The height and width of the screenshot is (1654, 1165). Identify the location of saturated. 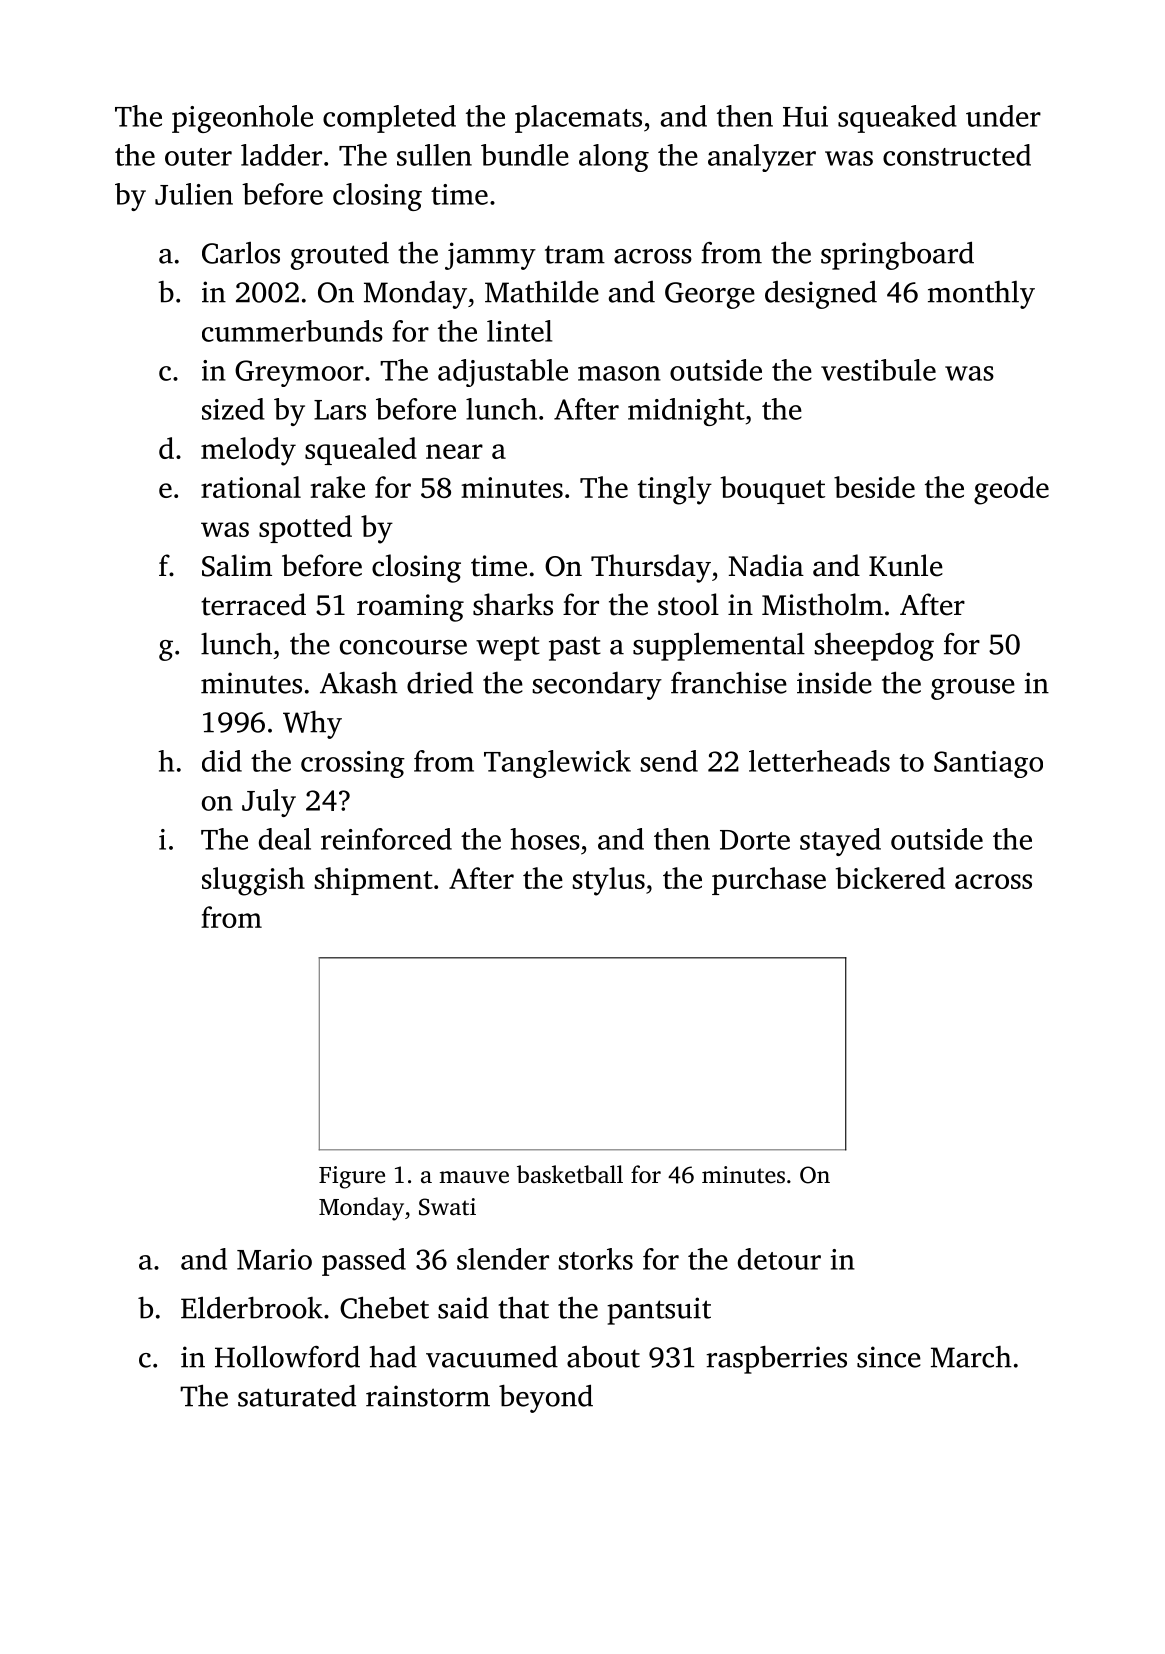
(297, 1396).
